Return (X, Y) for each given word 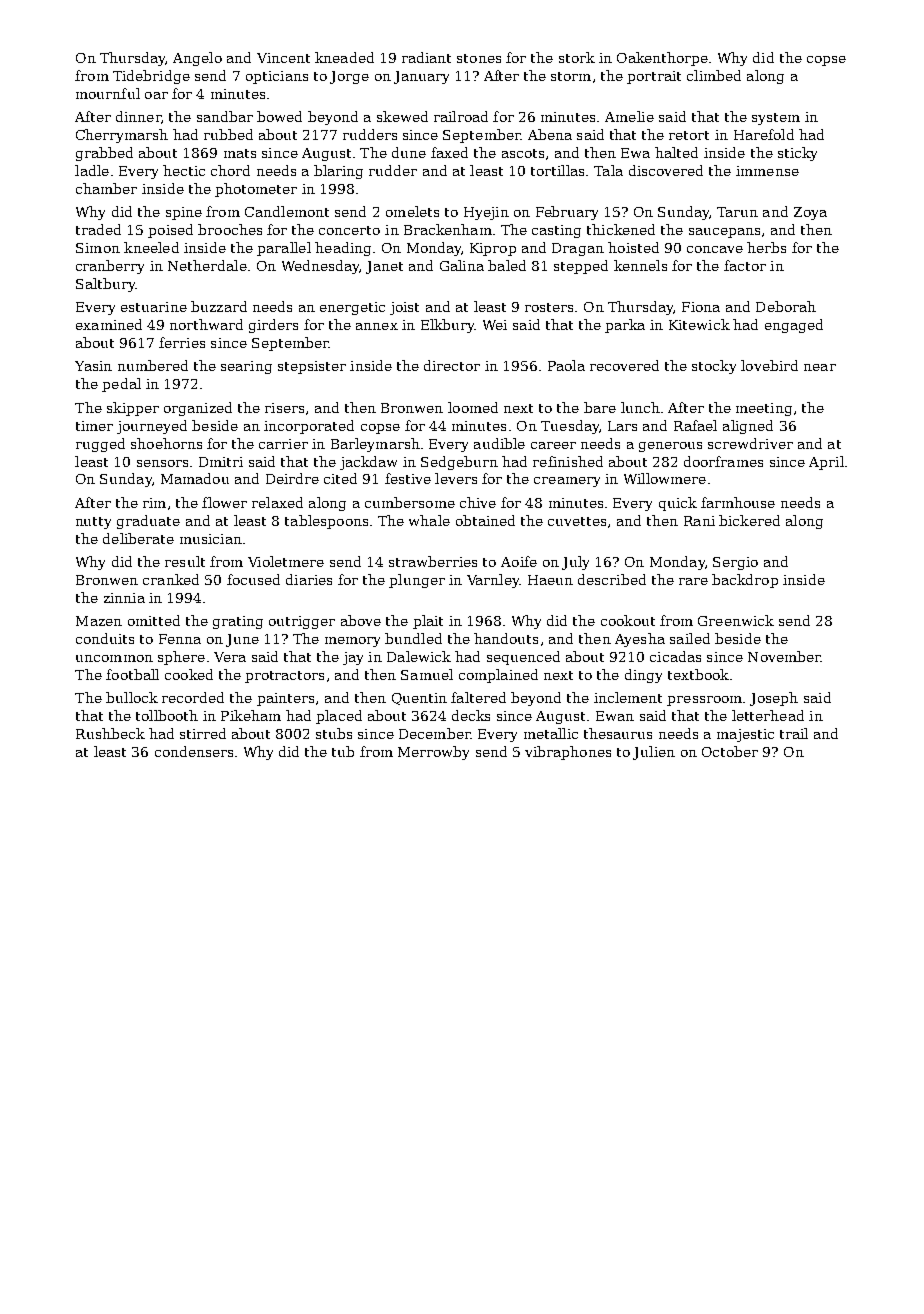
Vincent (283, 58)
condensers (194, 751)
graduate (148, 522)
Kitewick (699, 324)
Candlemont (287, 211)
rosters (549, 307)
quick (678, 504)
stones (479, 58)
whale (429, 520)
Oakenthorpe (662, 59)
